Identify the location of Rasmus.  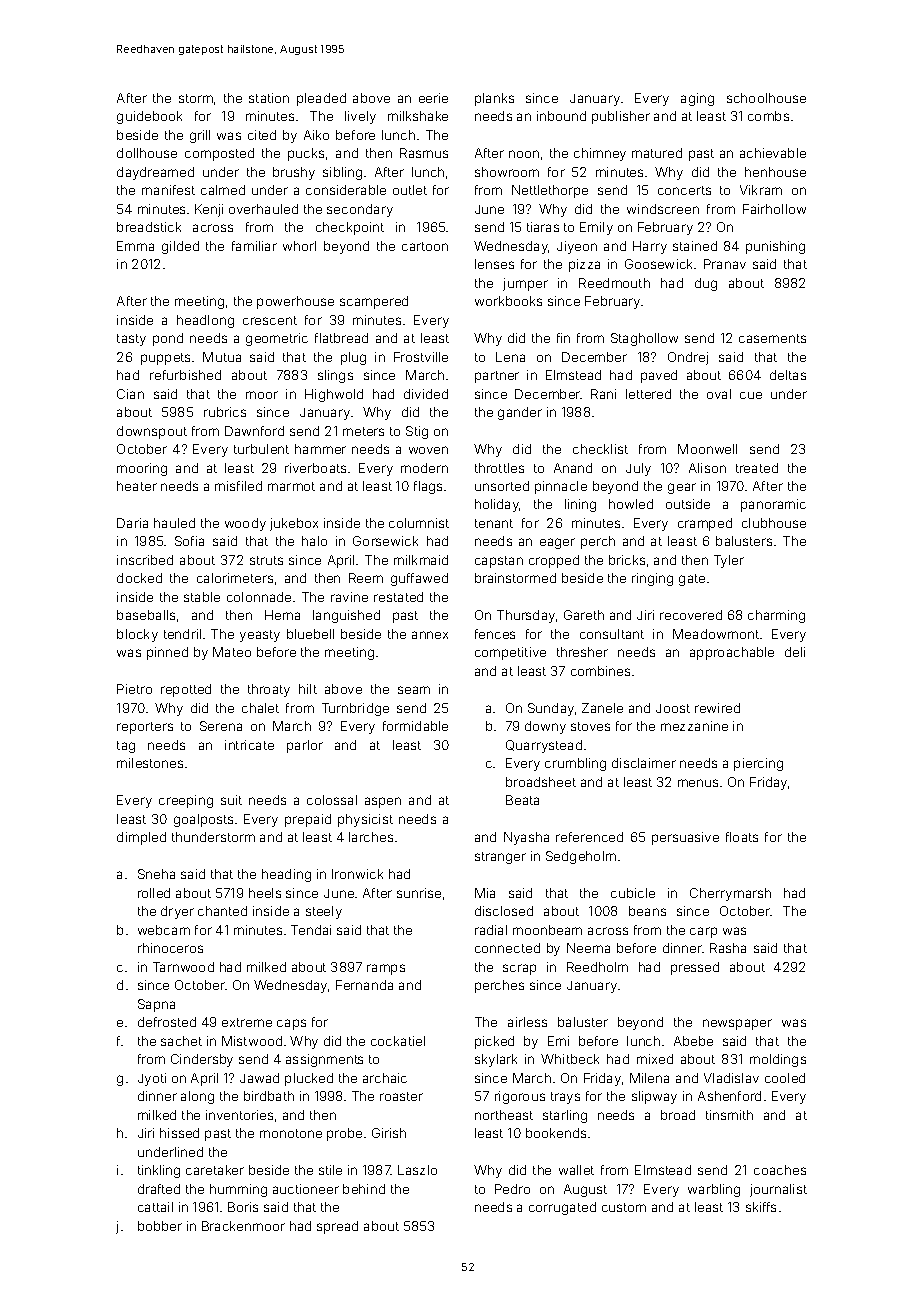
(424, 153).
